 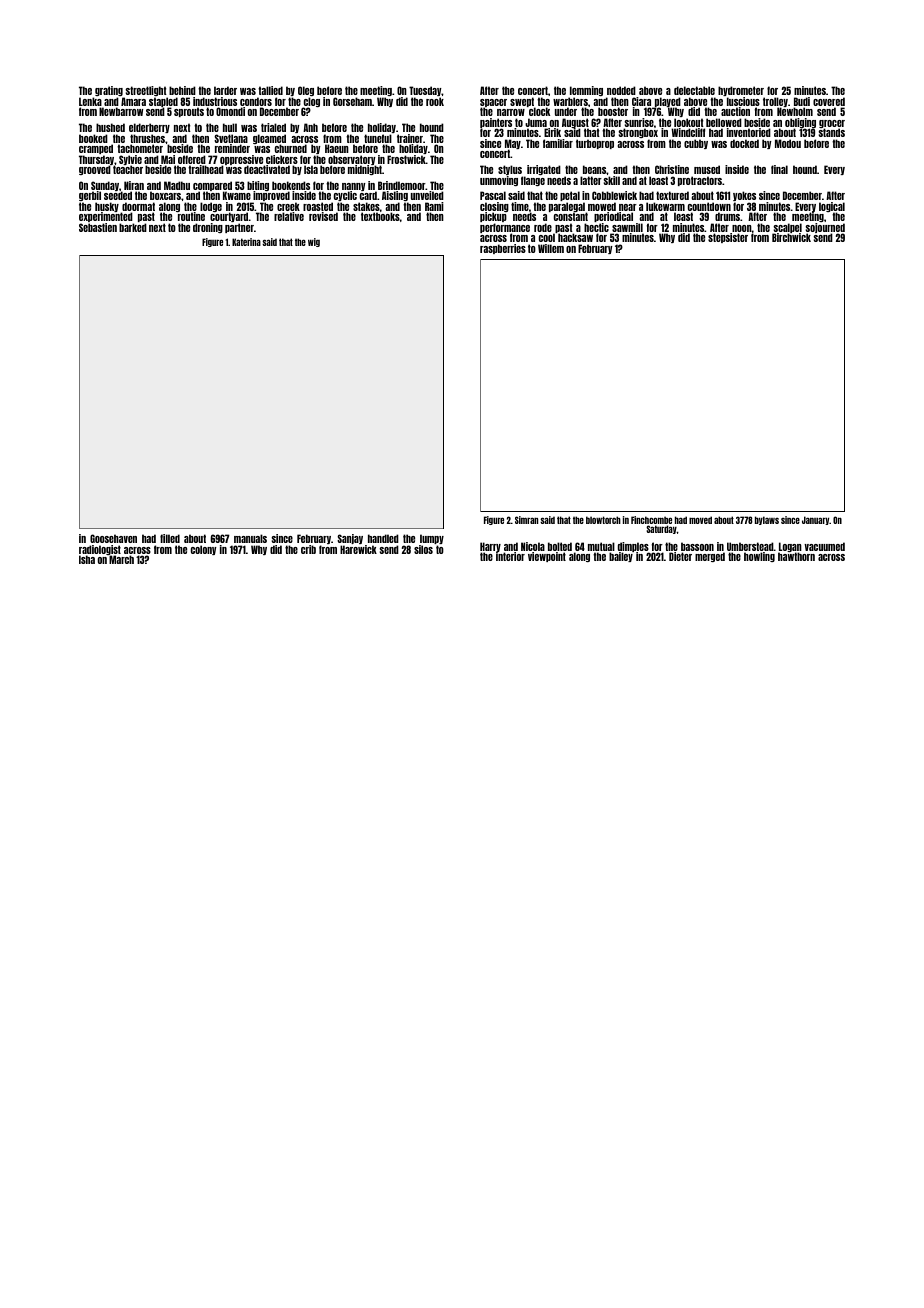 What do you see at coordinates (239, 228) in the image?
I see `partner` at bounding box center [239, 228].
